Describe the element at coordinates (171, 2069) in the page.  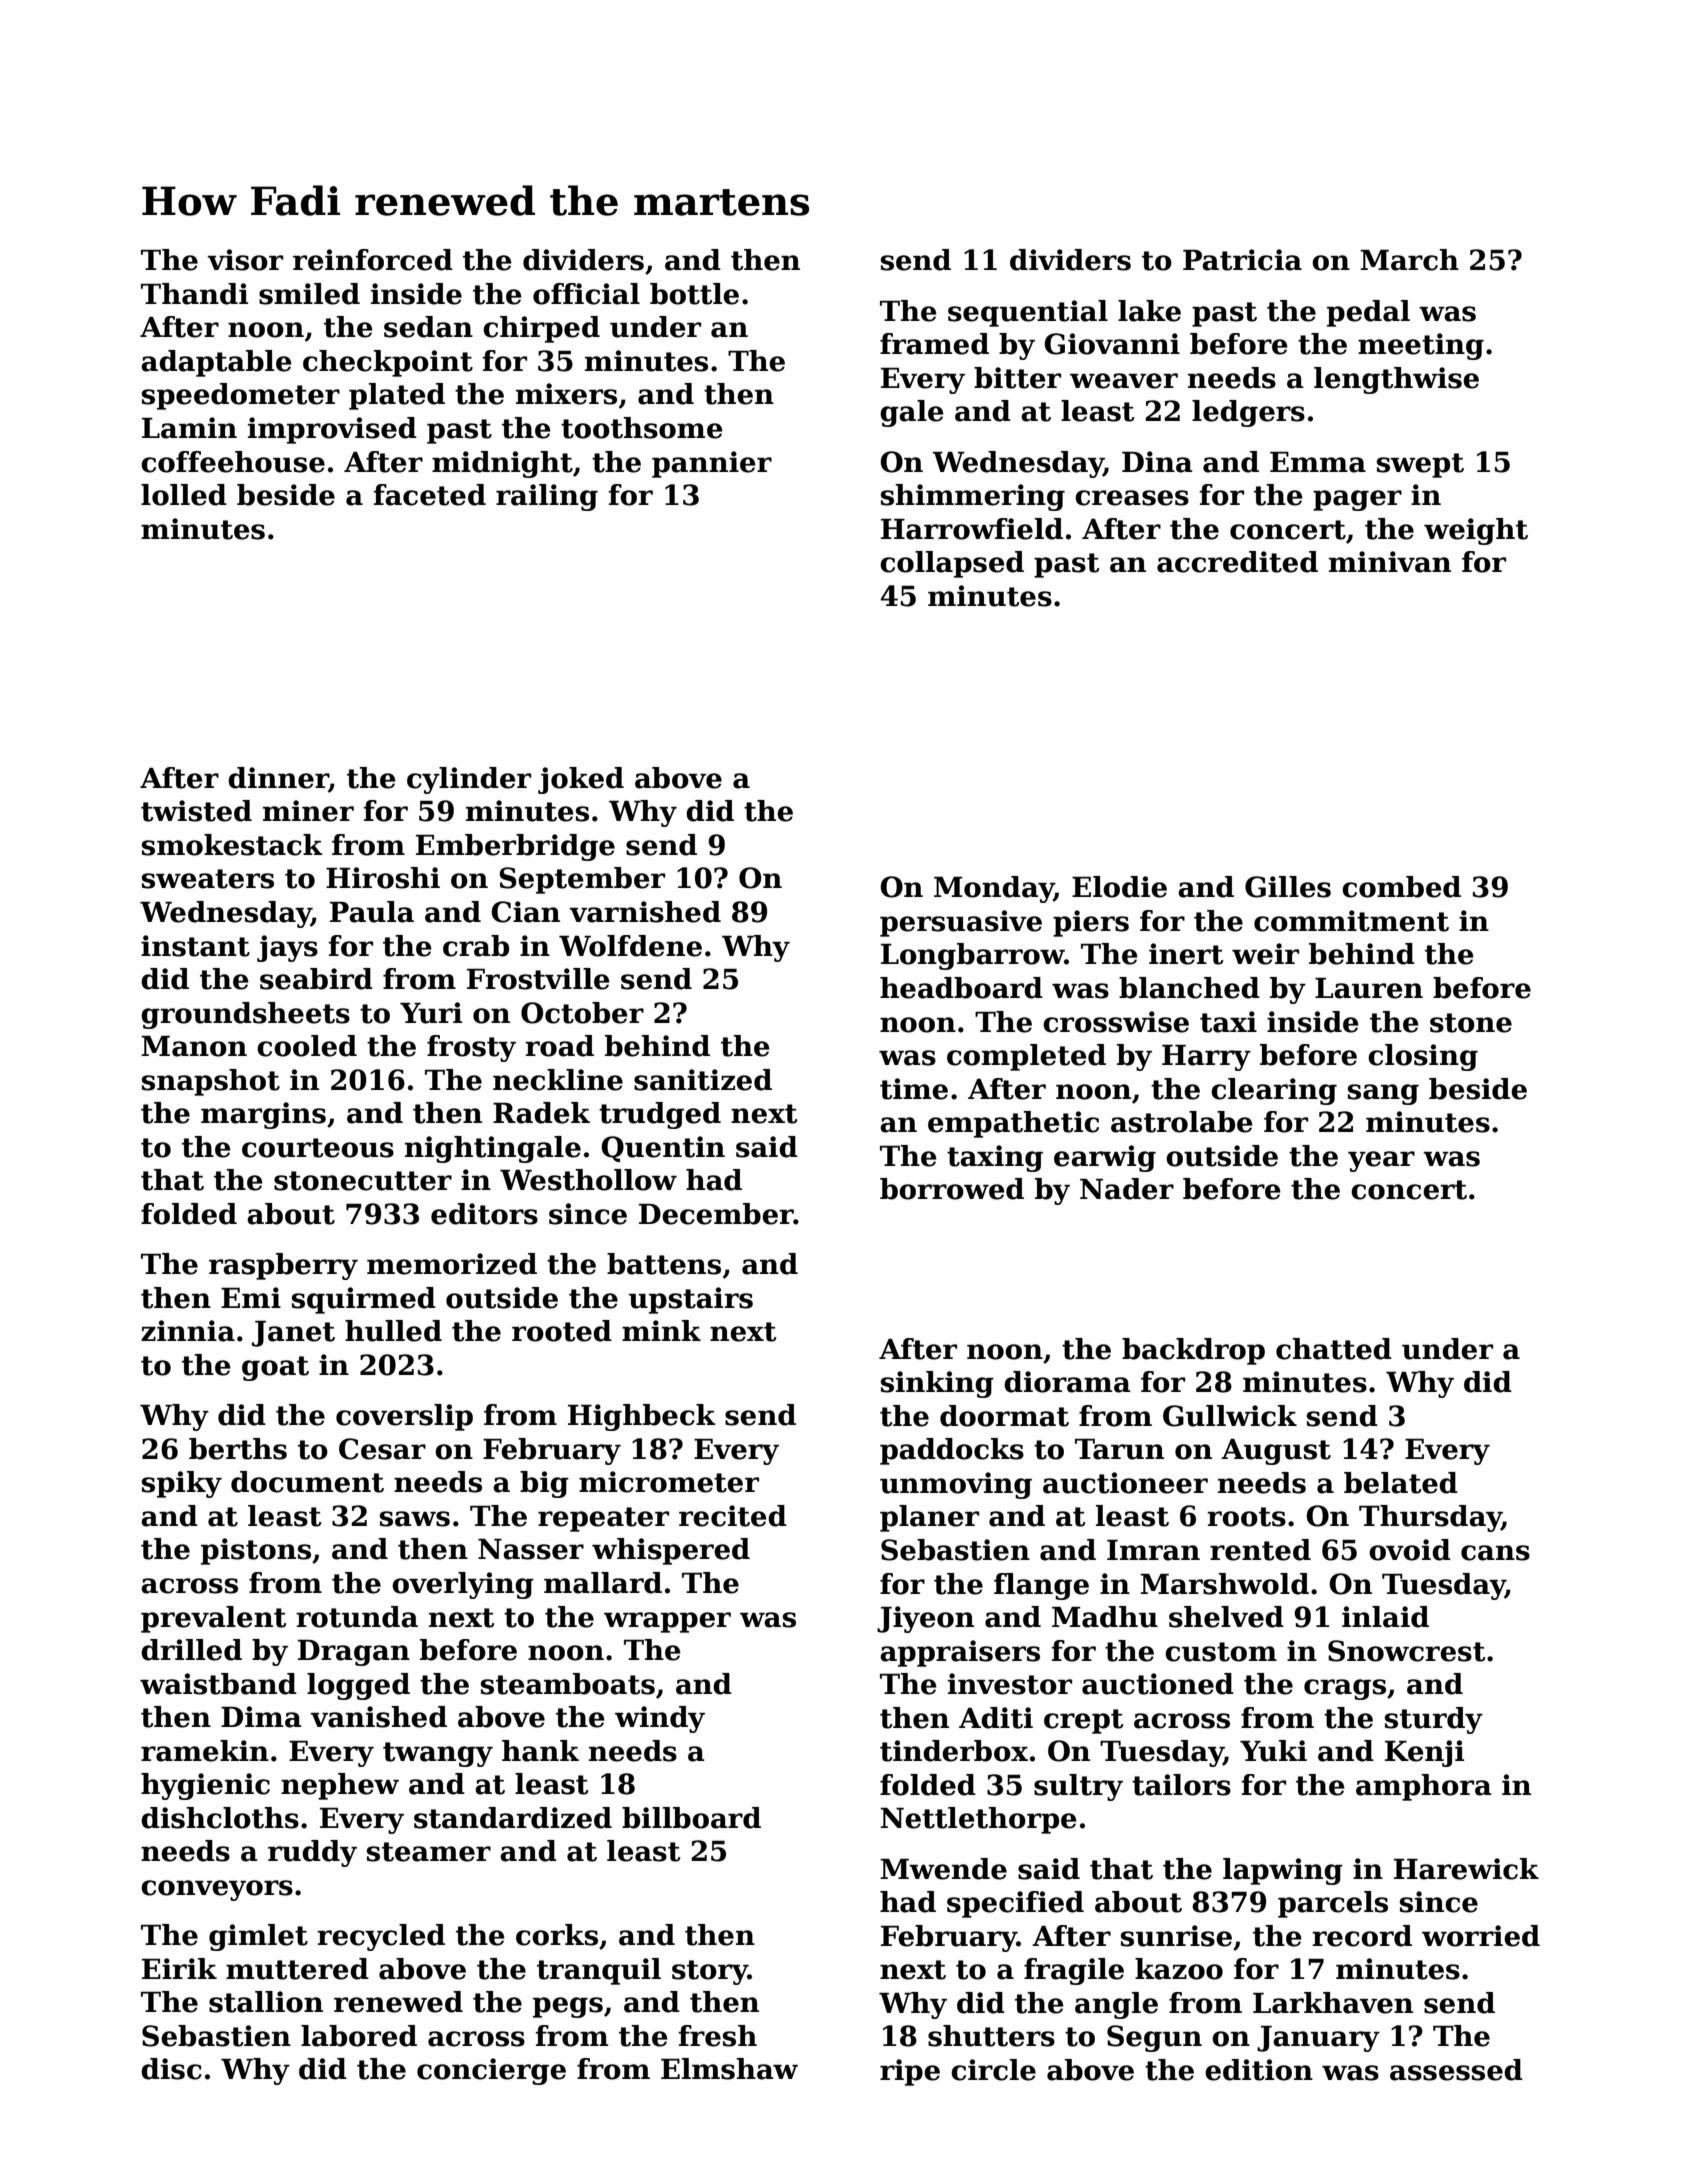
I see `disc` at that location.
